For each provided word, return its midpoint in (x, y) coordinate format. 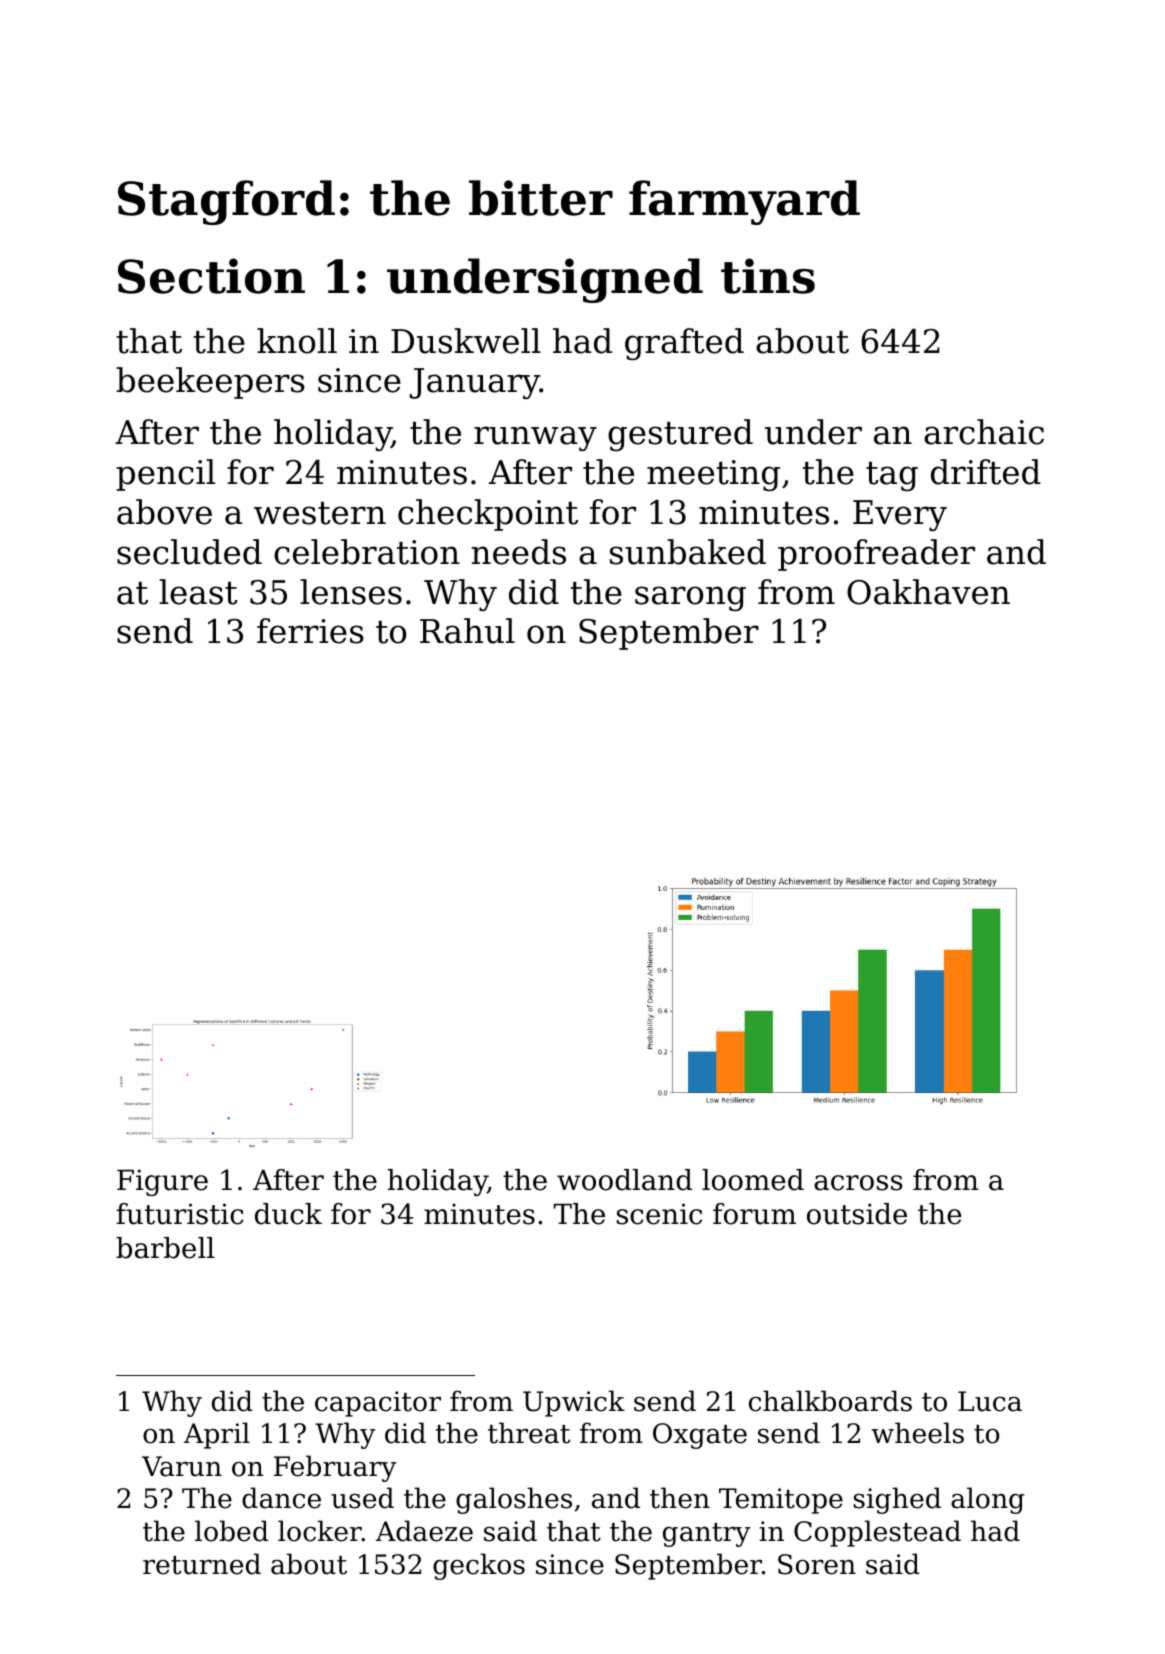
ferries (310, 631)
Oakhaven (928, 592)
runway (535, 438)
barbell (165, 1248)
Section (211, 276)
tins (768, 276)
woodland (624, 1180)
